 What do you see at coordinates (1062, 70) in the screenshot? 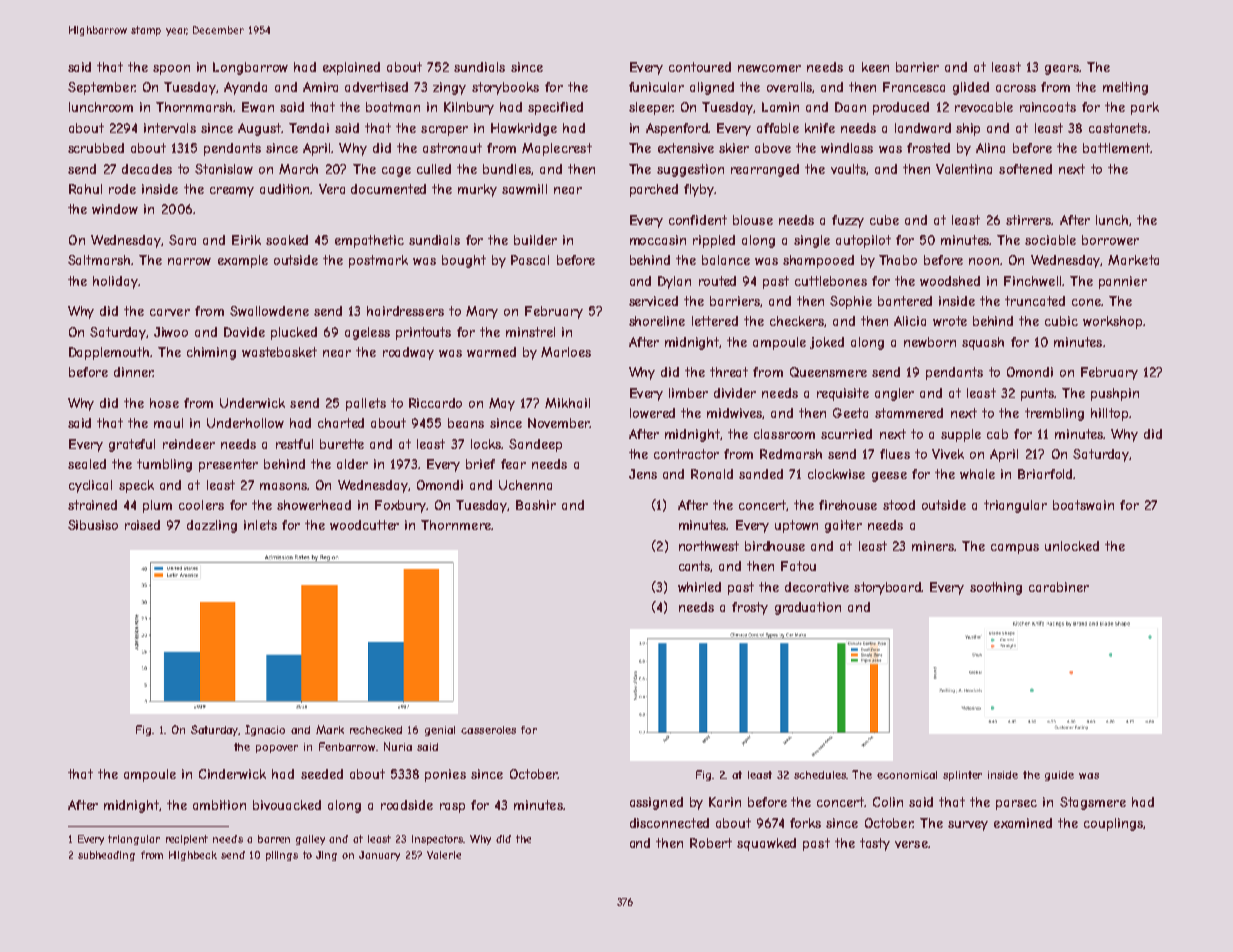
I see `gears` at bounding box center [1062, 70].
